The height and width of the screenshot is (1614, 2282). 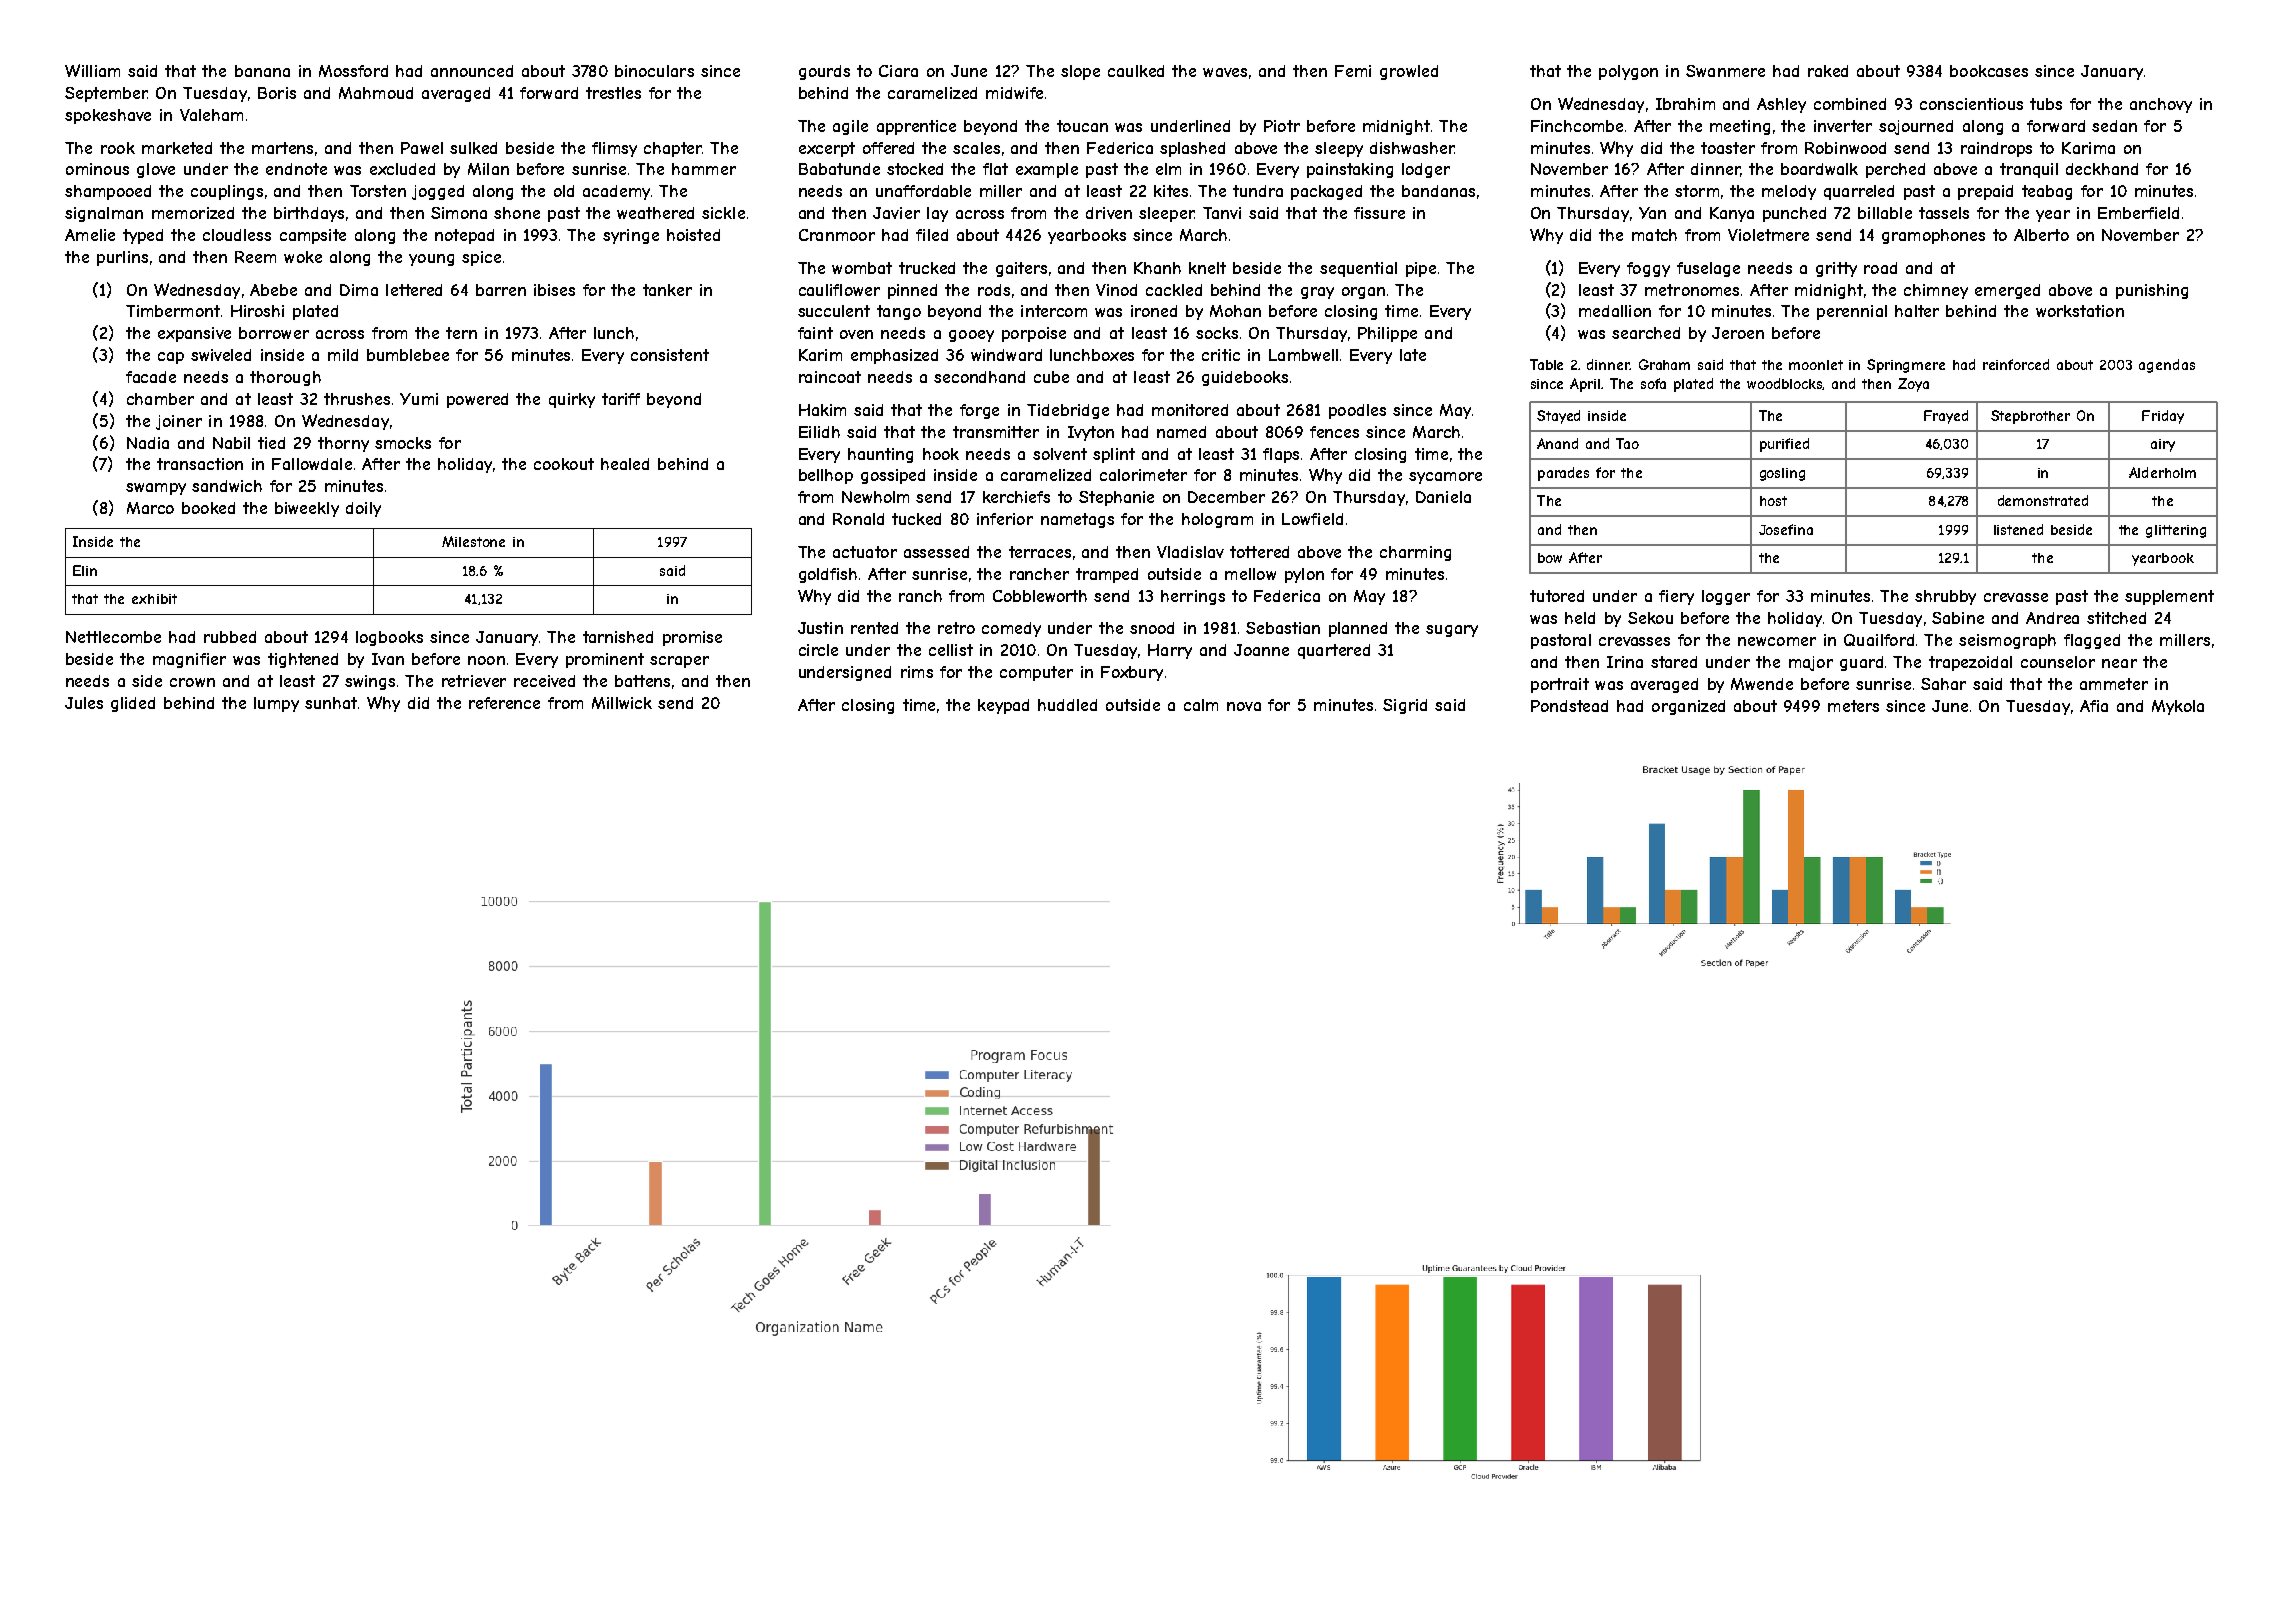 What do you see at coordinates (2152, 291) in the screenshot?
I see `punishing` at bounding box center [2152, 291].
